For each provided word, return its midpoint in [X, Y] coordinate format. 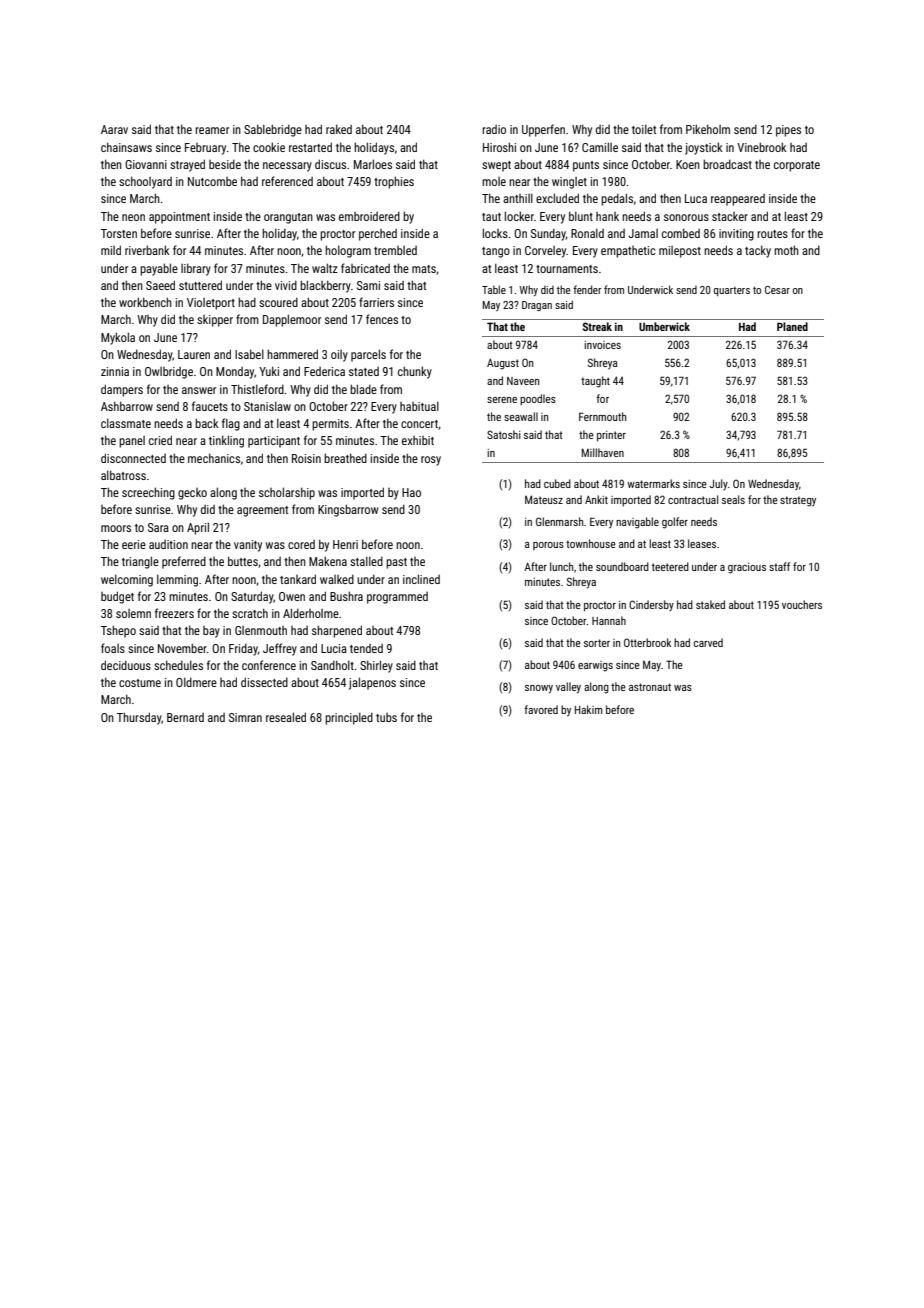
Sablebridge [273, 130]
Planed [792, 326]
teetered [670, 566]
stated [364, 371]
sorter [597, 643]
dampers [122, 390]
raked [339, 129]
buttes [243, 561]
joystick [704, 148]
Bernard [185, 717]
